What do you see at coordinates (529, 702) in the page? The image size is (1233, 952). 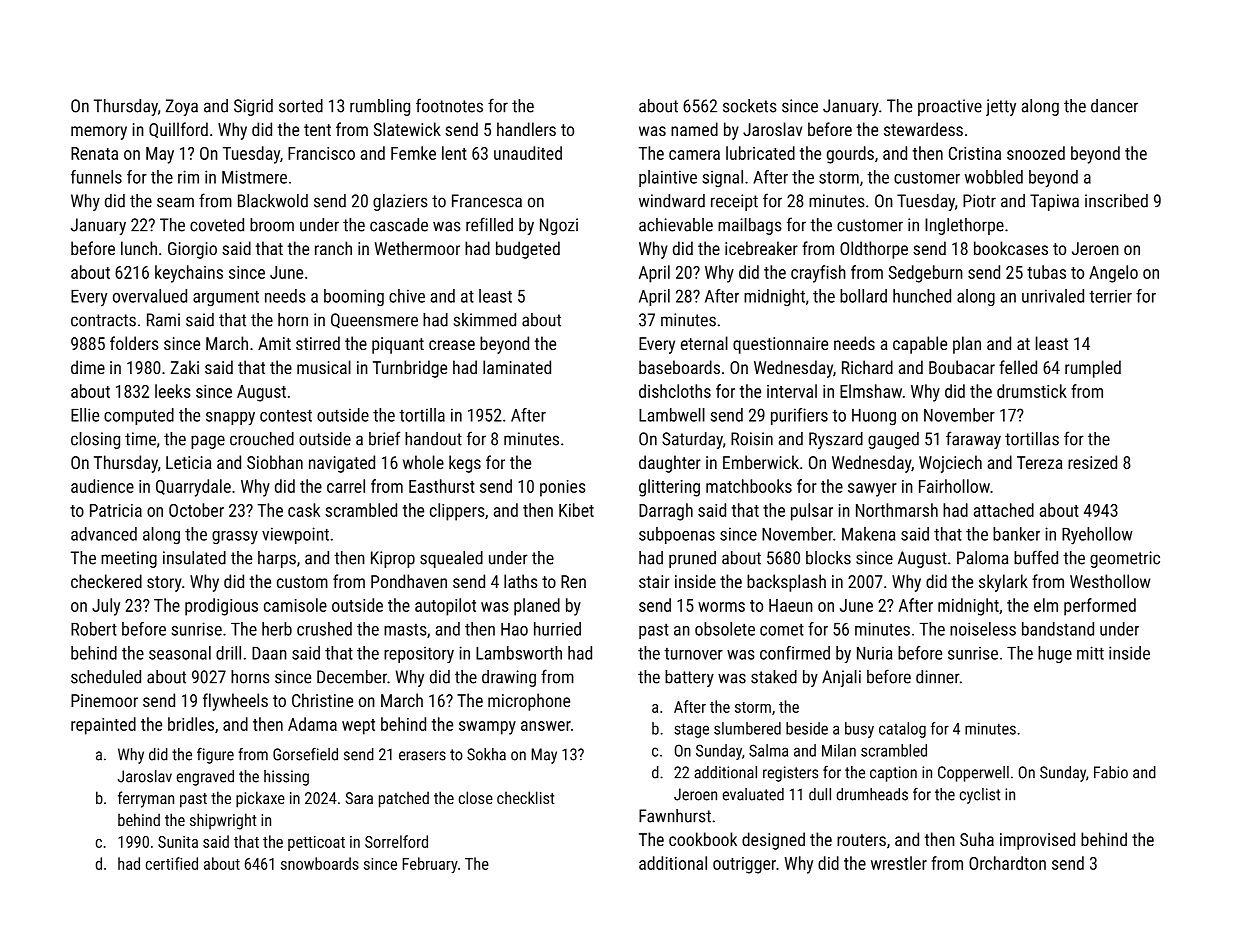 I see `microphone` at bounding box center [529, 702].
